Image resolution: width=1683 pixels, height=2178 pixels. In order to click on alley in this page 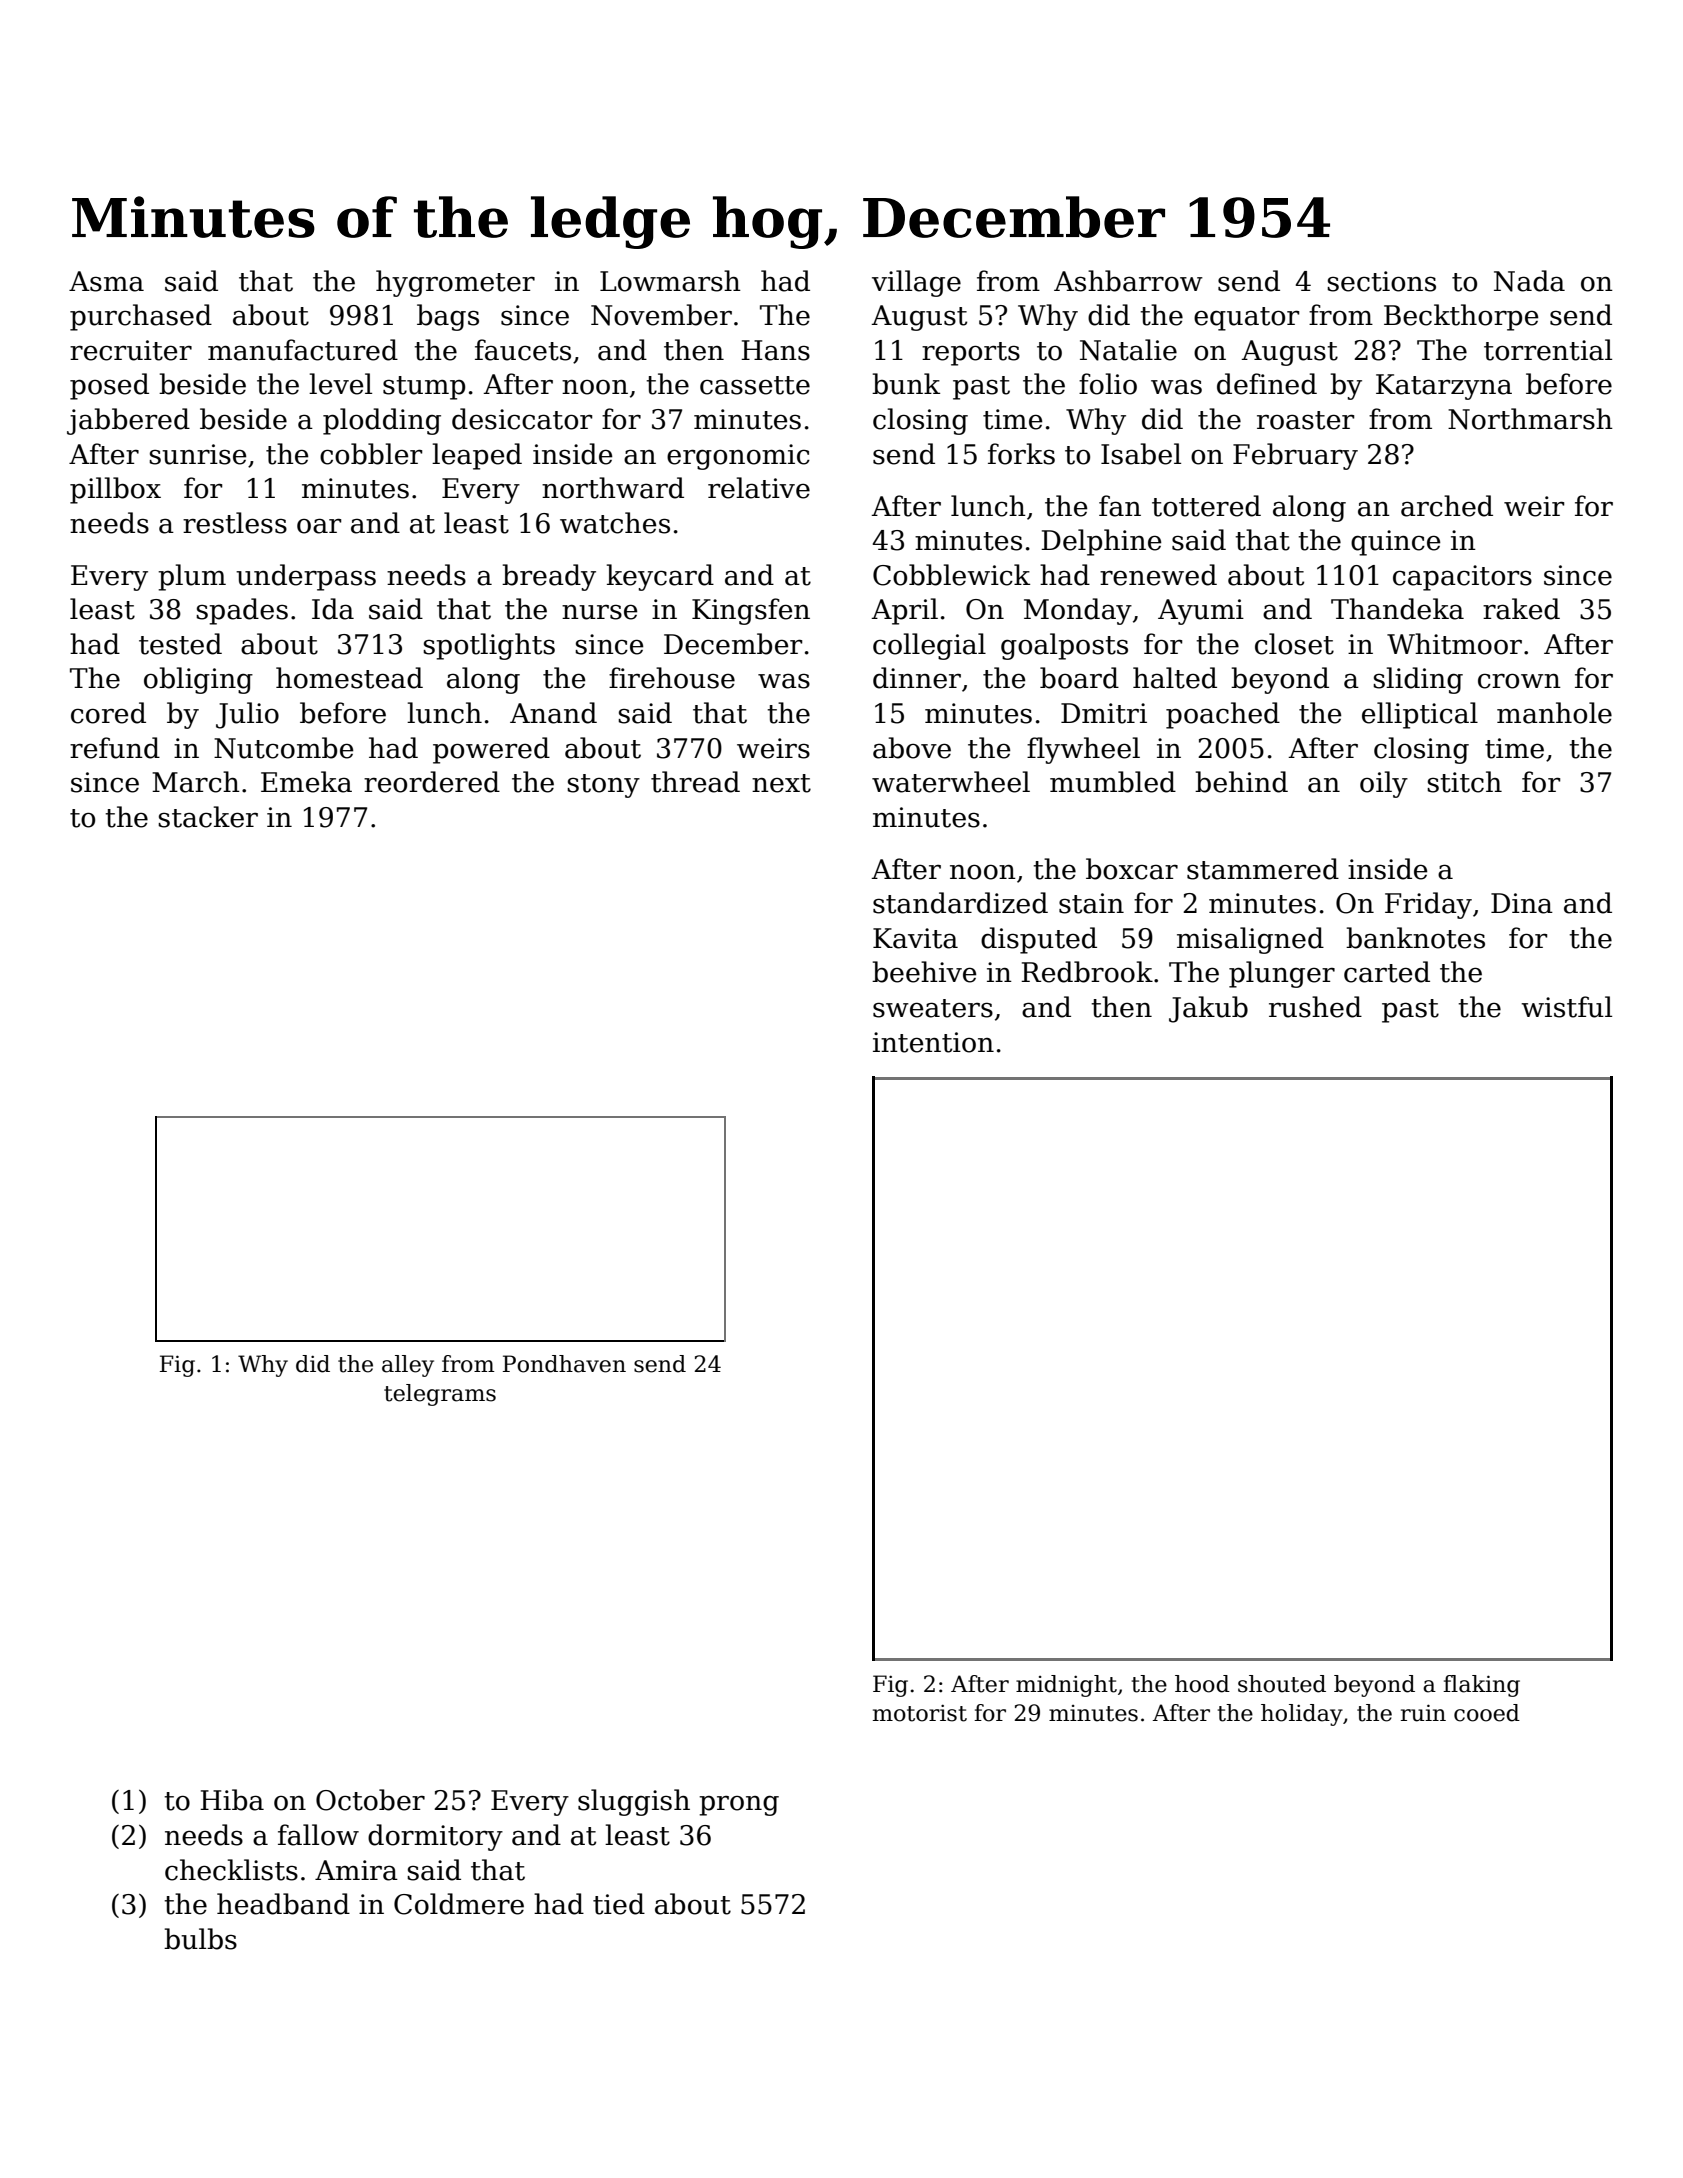, I will do `click(408, 1366)`.
